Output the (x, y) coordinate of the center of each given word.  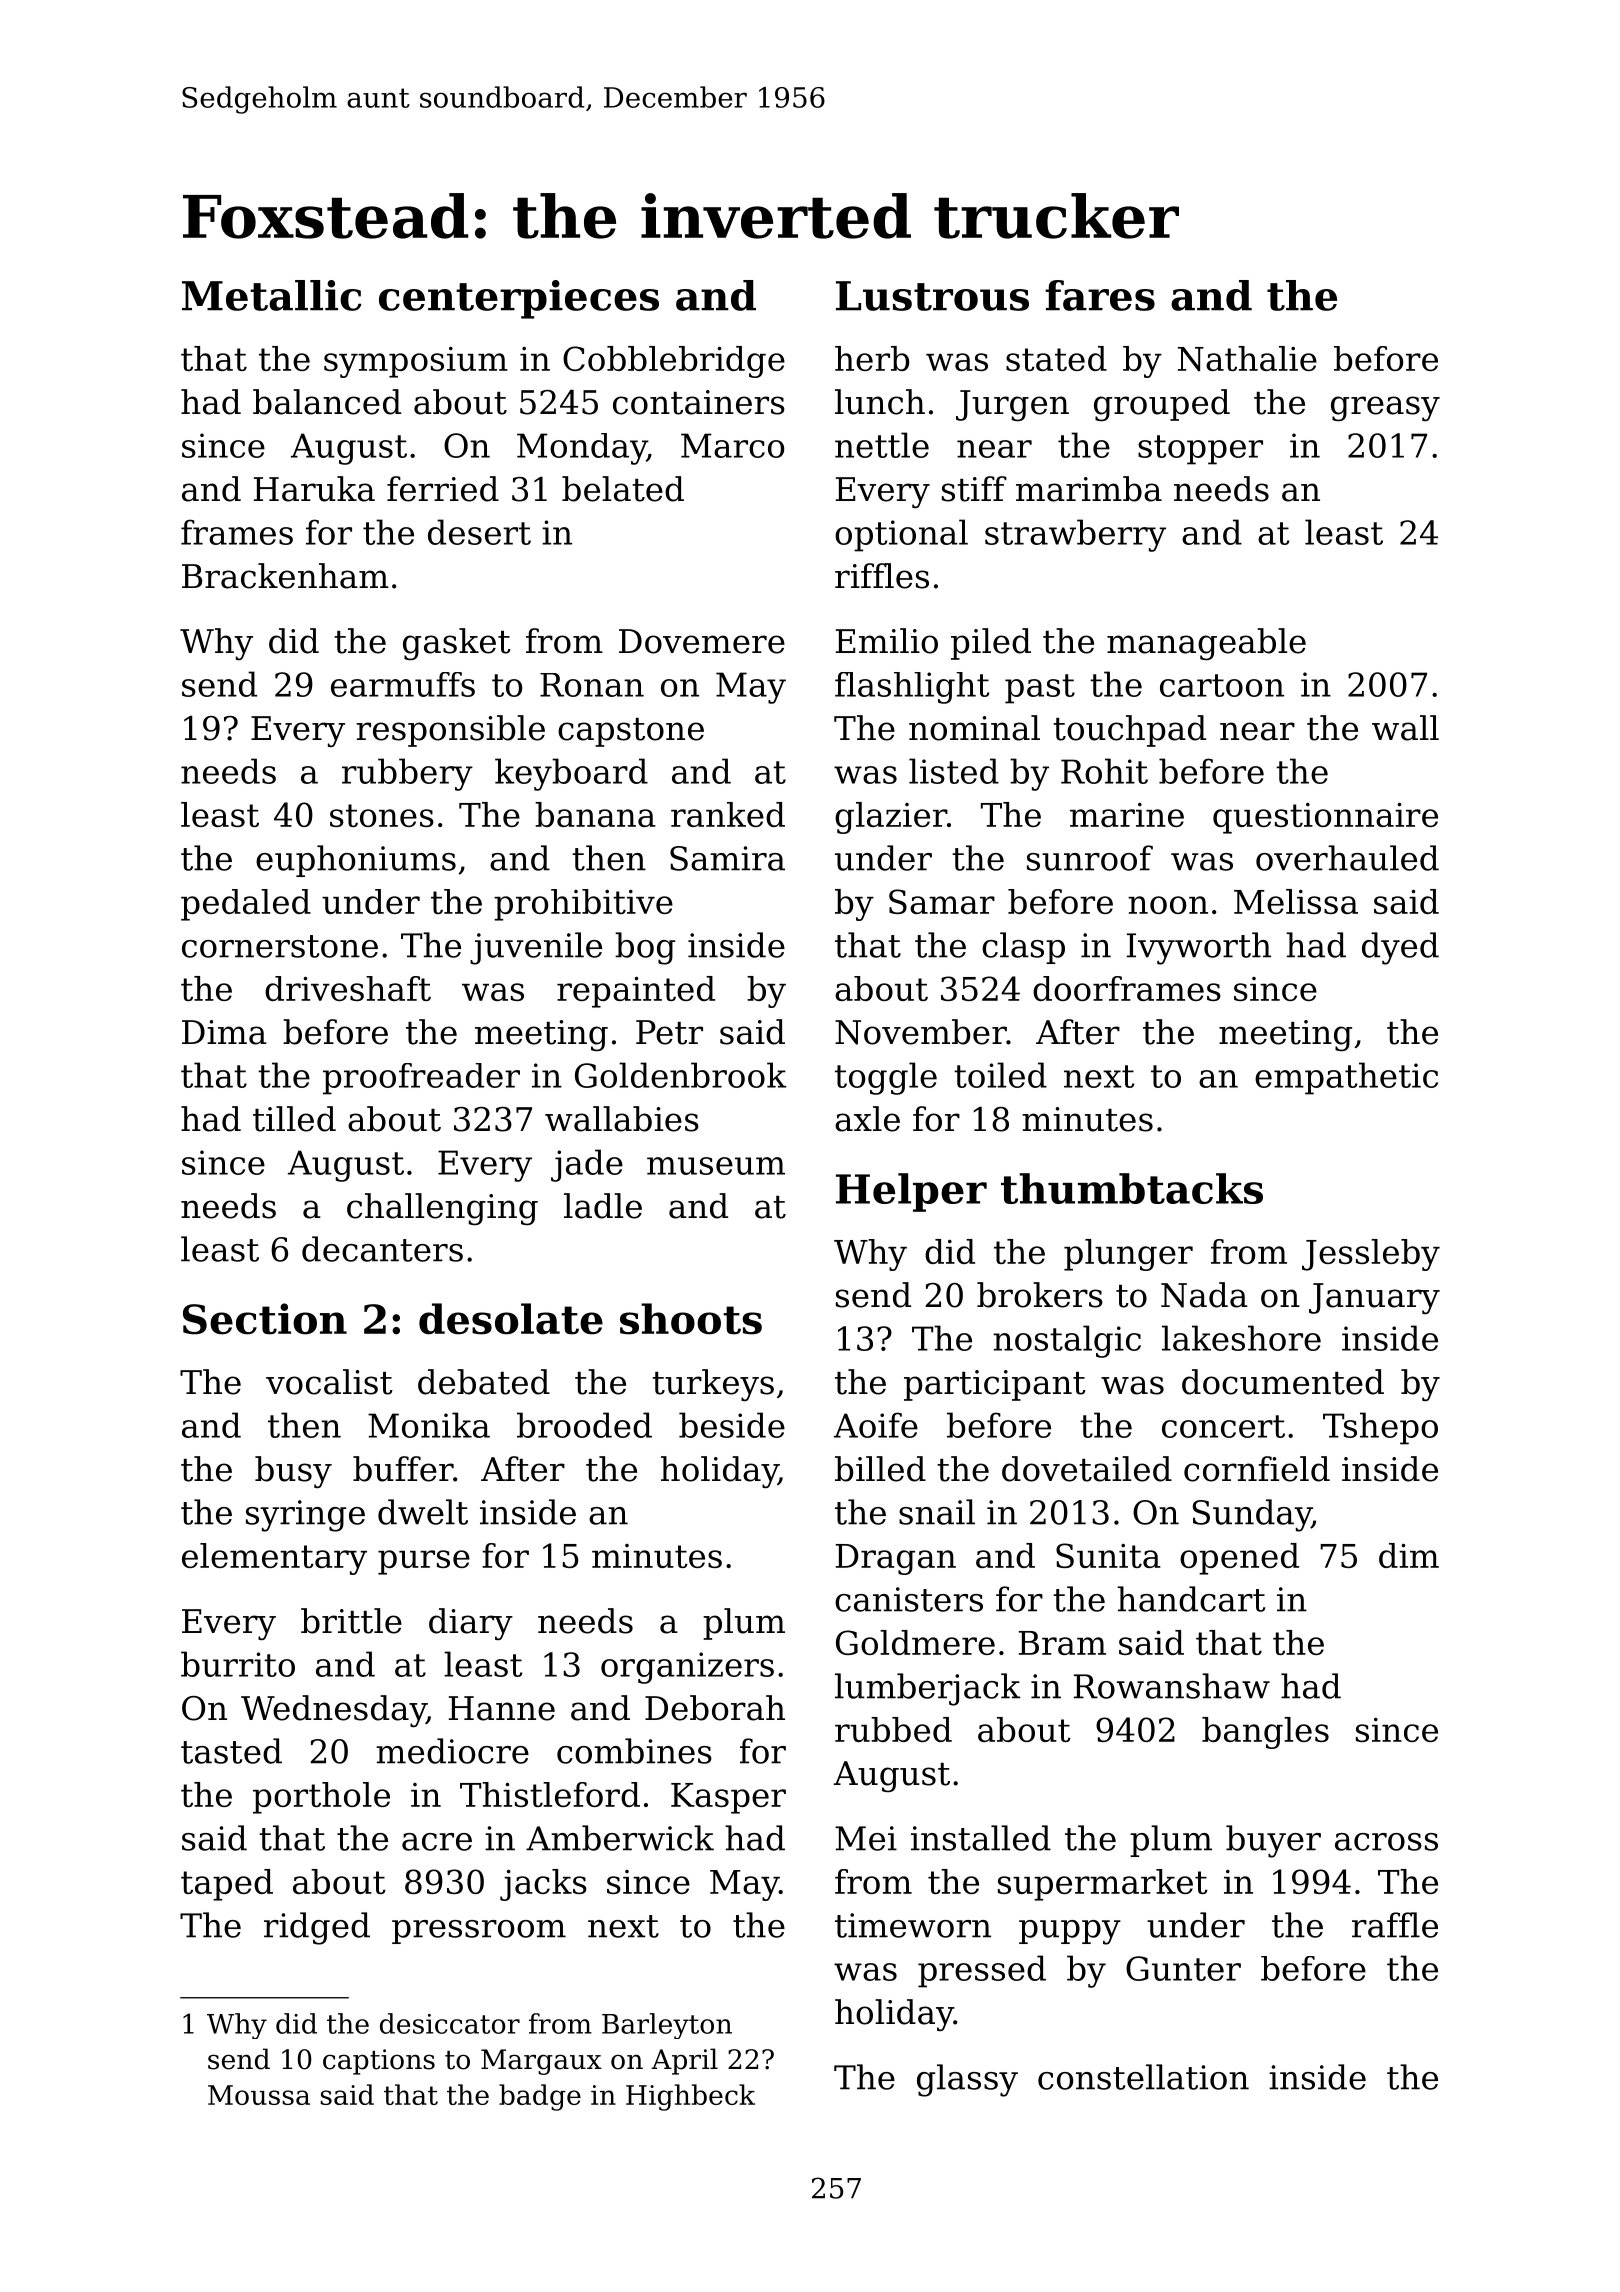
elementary (274, 1559)
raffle (1395, 1925)
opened (1239, 1559)
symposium (416, 362)
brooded (584, 1425)
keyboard (571, 774)
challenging (442, 1209)
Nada (1204, 1295)
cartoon (1222, 685)
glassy (967, 2080)
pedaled (246, 905)
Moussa (259, 2095)
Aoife (876, 1425)
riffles (882, 576)
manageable (1206, 644)
